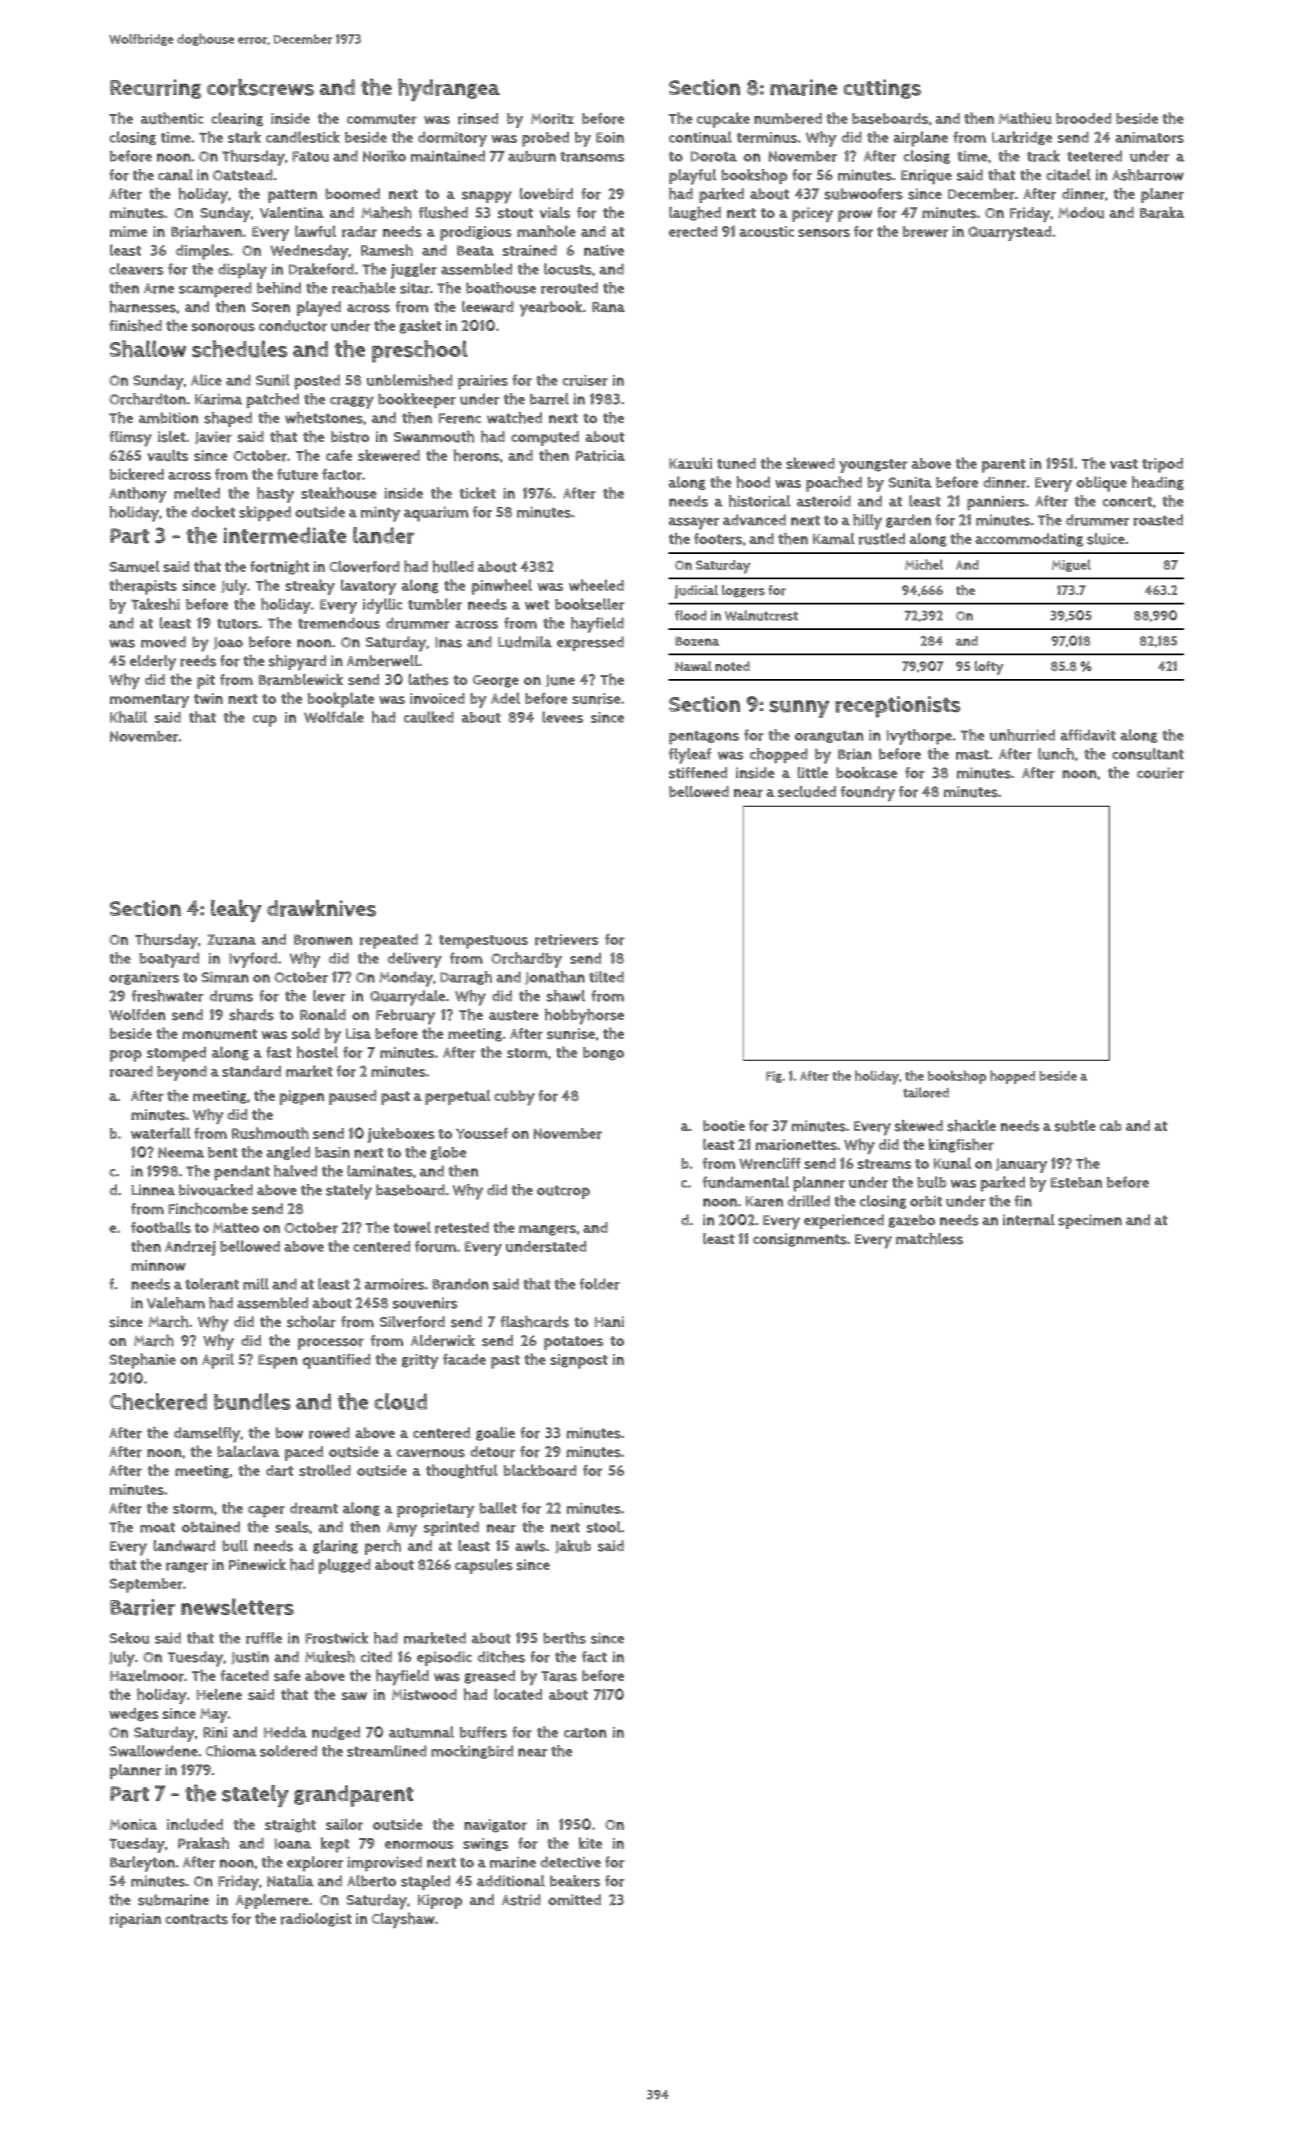  I want to click on therapists, so click(143, 587).
